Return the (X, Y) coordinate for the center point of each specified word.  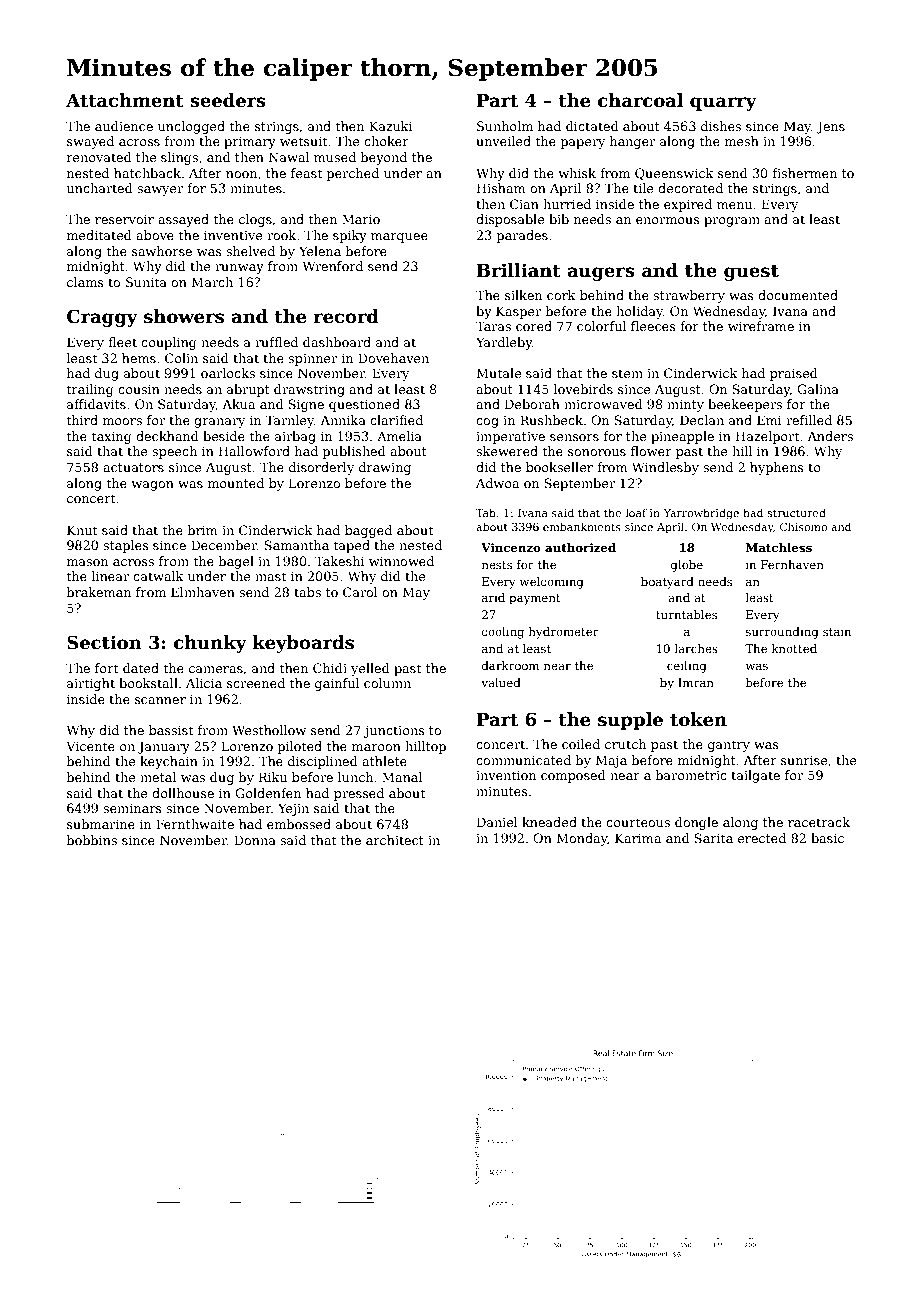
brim (203, 530)
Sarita (713, 838)
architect (395, 840)
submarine (101, 824)
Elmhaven (203, 592)
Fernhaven (792, 564)
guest (751, 273)
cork (561, 295)
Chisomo (803, 526)
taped (352, 546)
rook (281, 235)
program (732, 222)
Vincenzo (511, 547)
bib (559, 219)
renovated (99, 157)
